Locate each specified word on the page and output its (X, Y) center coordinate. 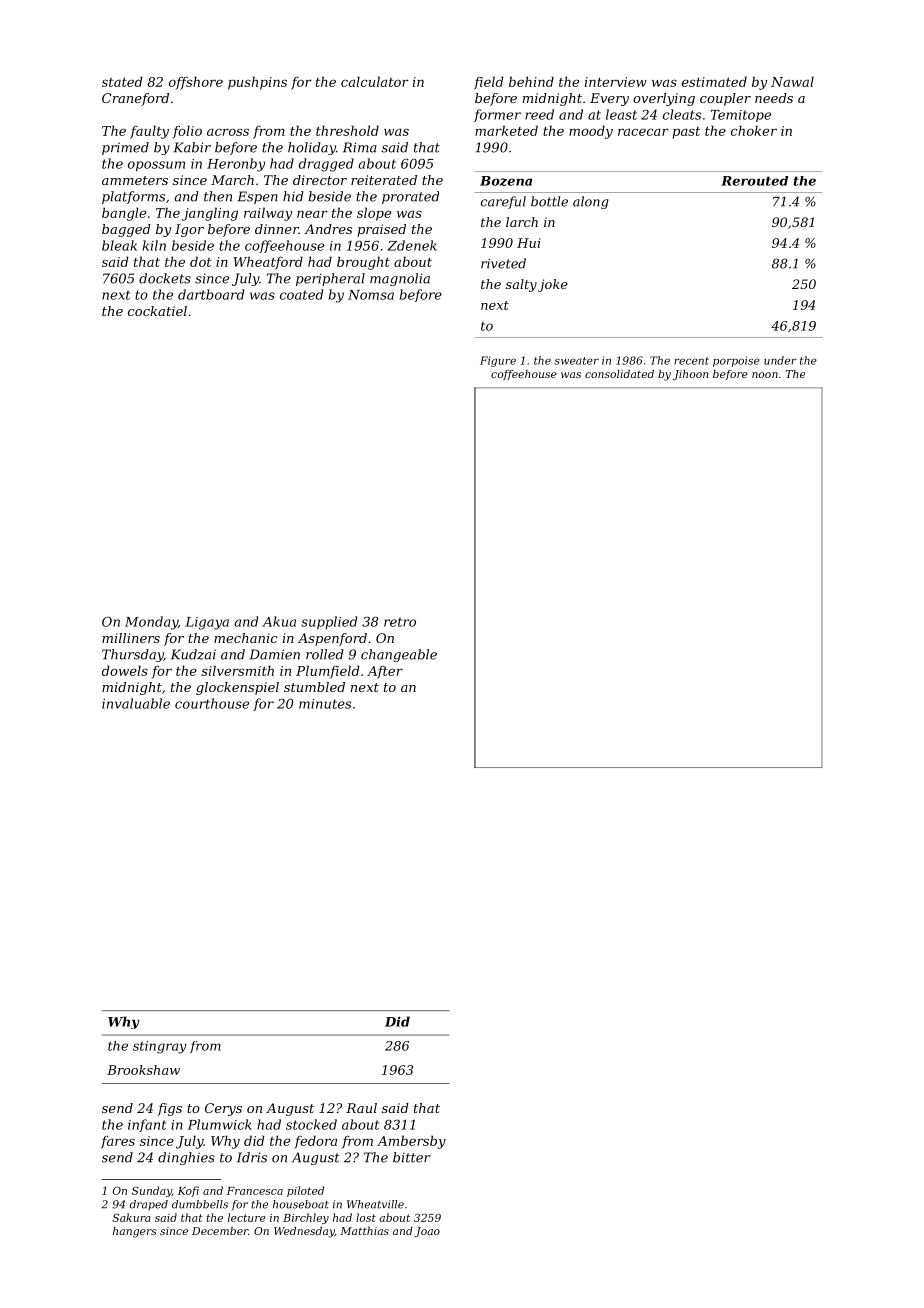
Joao (427, 1232)
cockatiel (157, 311)
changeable (399, 655)
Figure (498, 361)
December (220, 1231)
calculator (375, 81)
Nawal (792, 81)
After (385, 672)
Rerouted (754, 181)
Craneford (135, 99)
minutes (325, 704)
